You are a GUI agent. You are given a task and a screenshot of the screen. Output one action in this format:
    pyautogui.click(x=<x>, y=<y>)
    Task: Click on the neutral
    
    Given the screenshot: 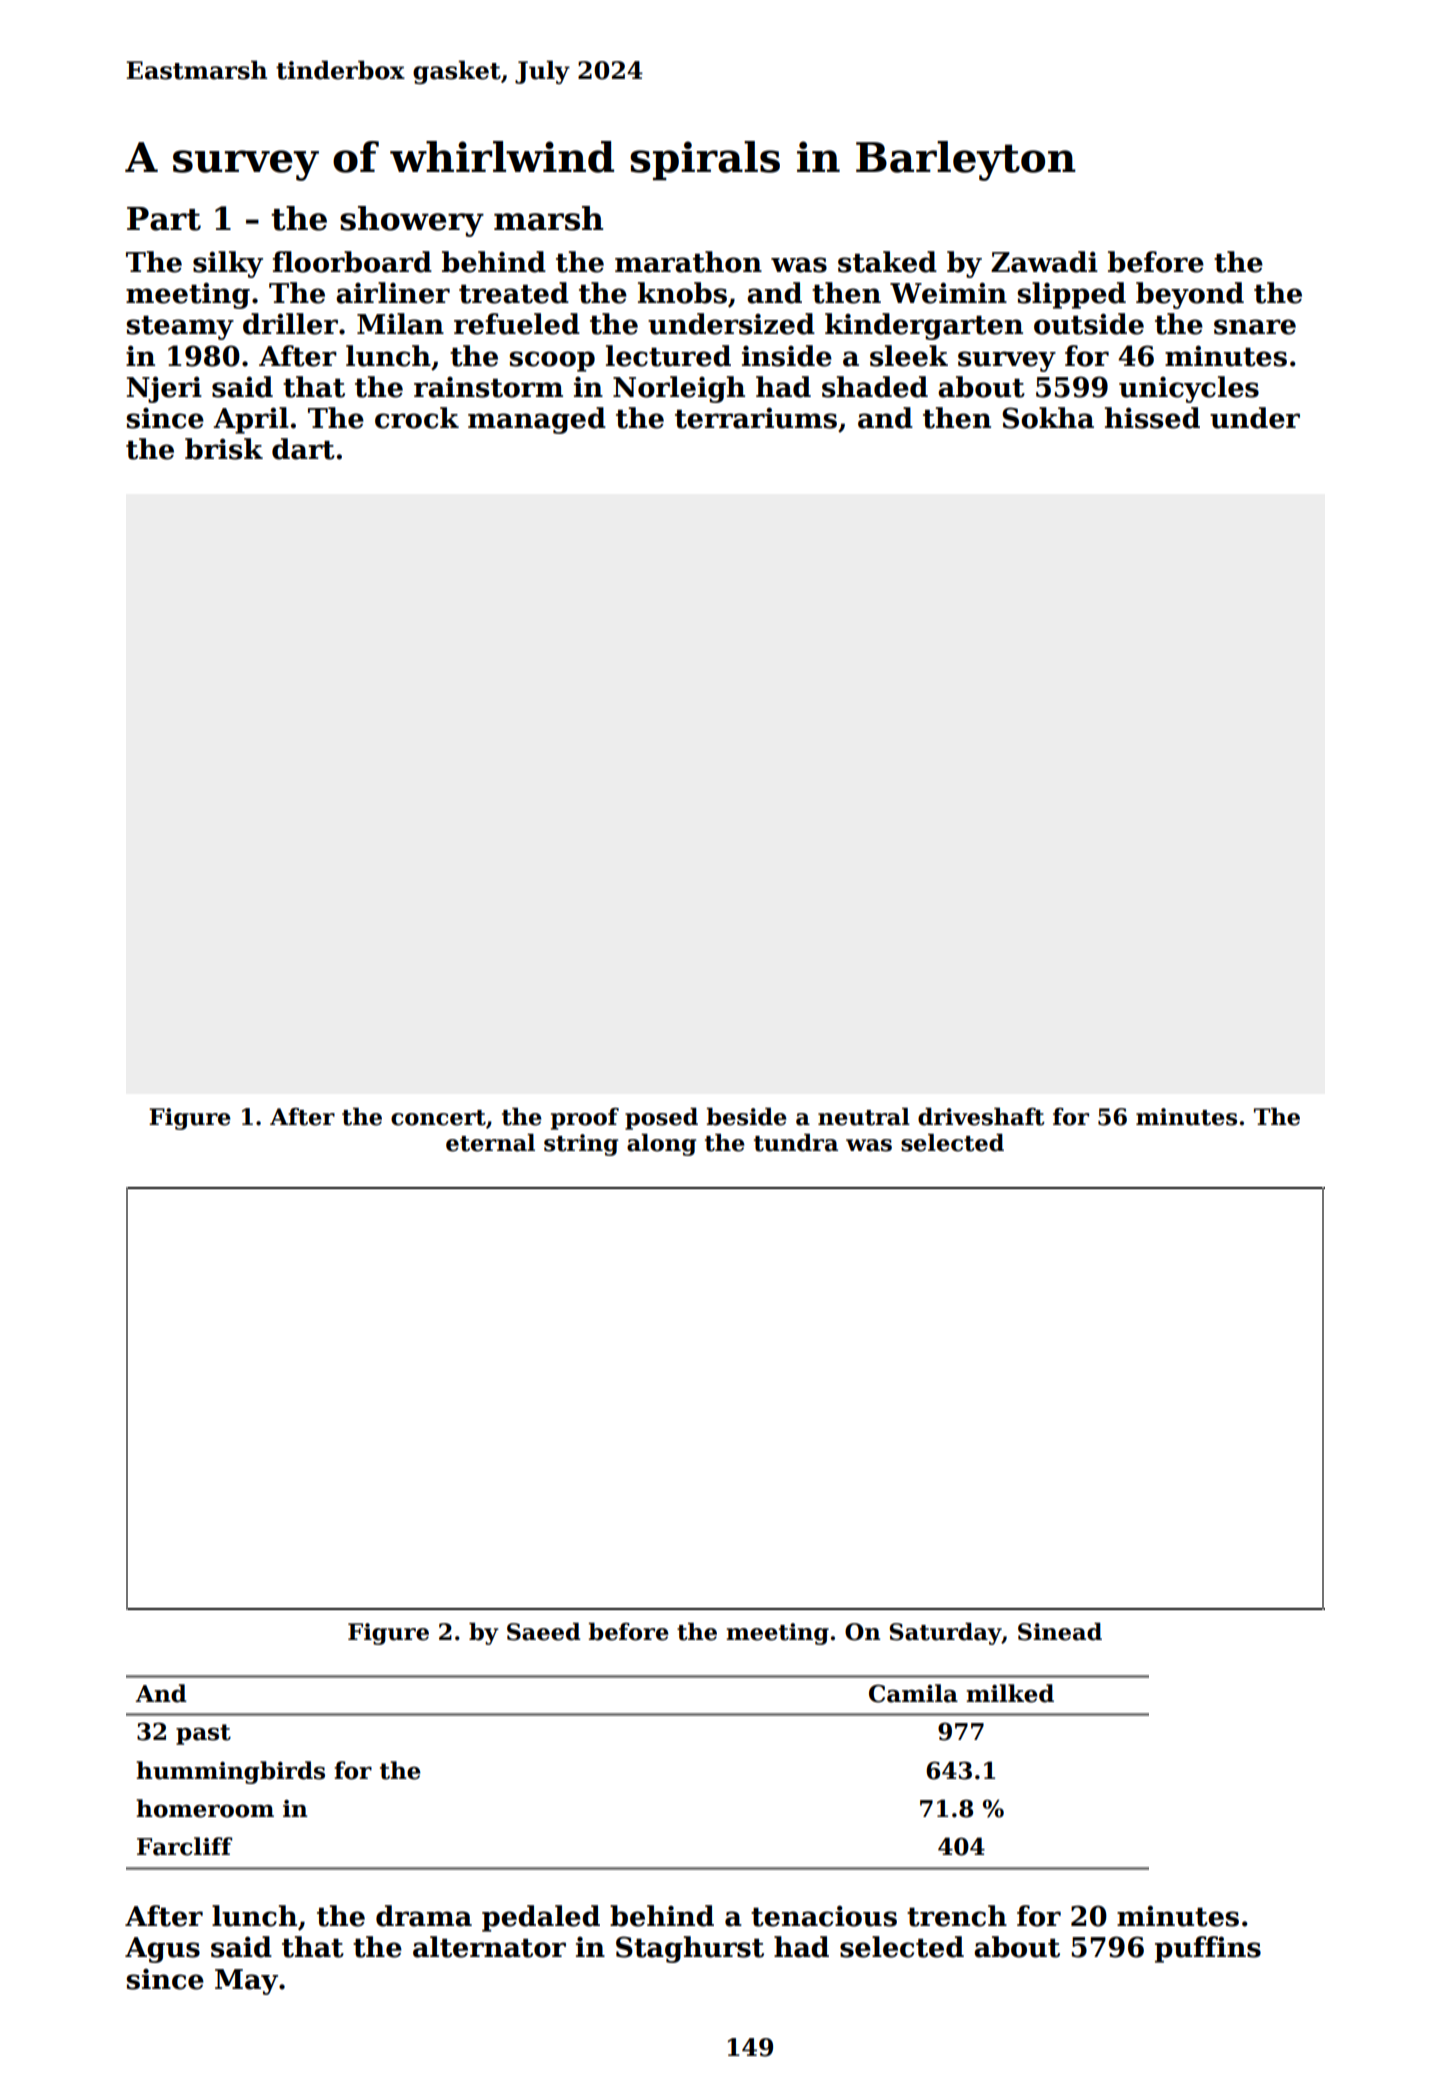 What is the action you would take?
    pyautogui.click(x=864, y=1117)
